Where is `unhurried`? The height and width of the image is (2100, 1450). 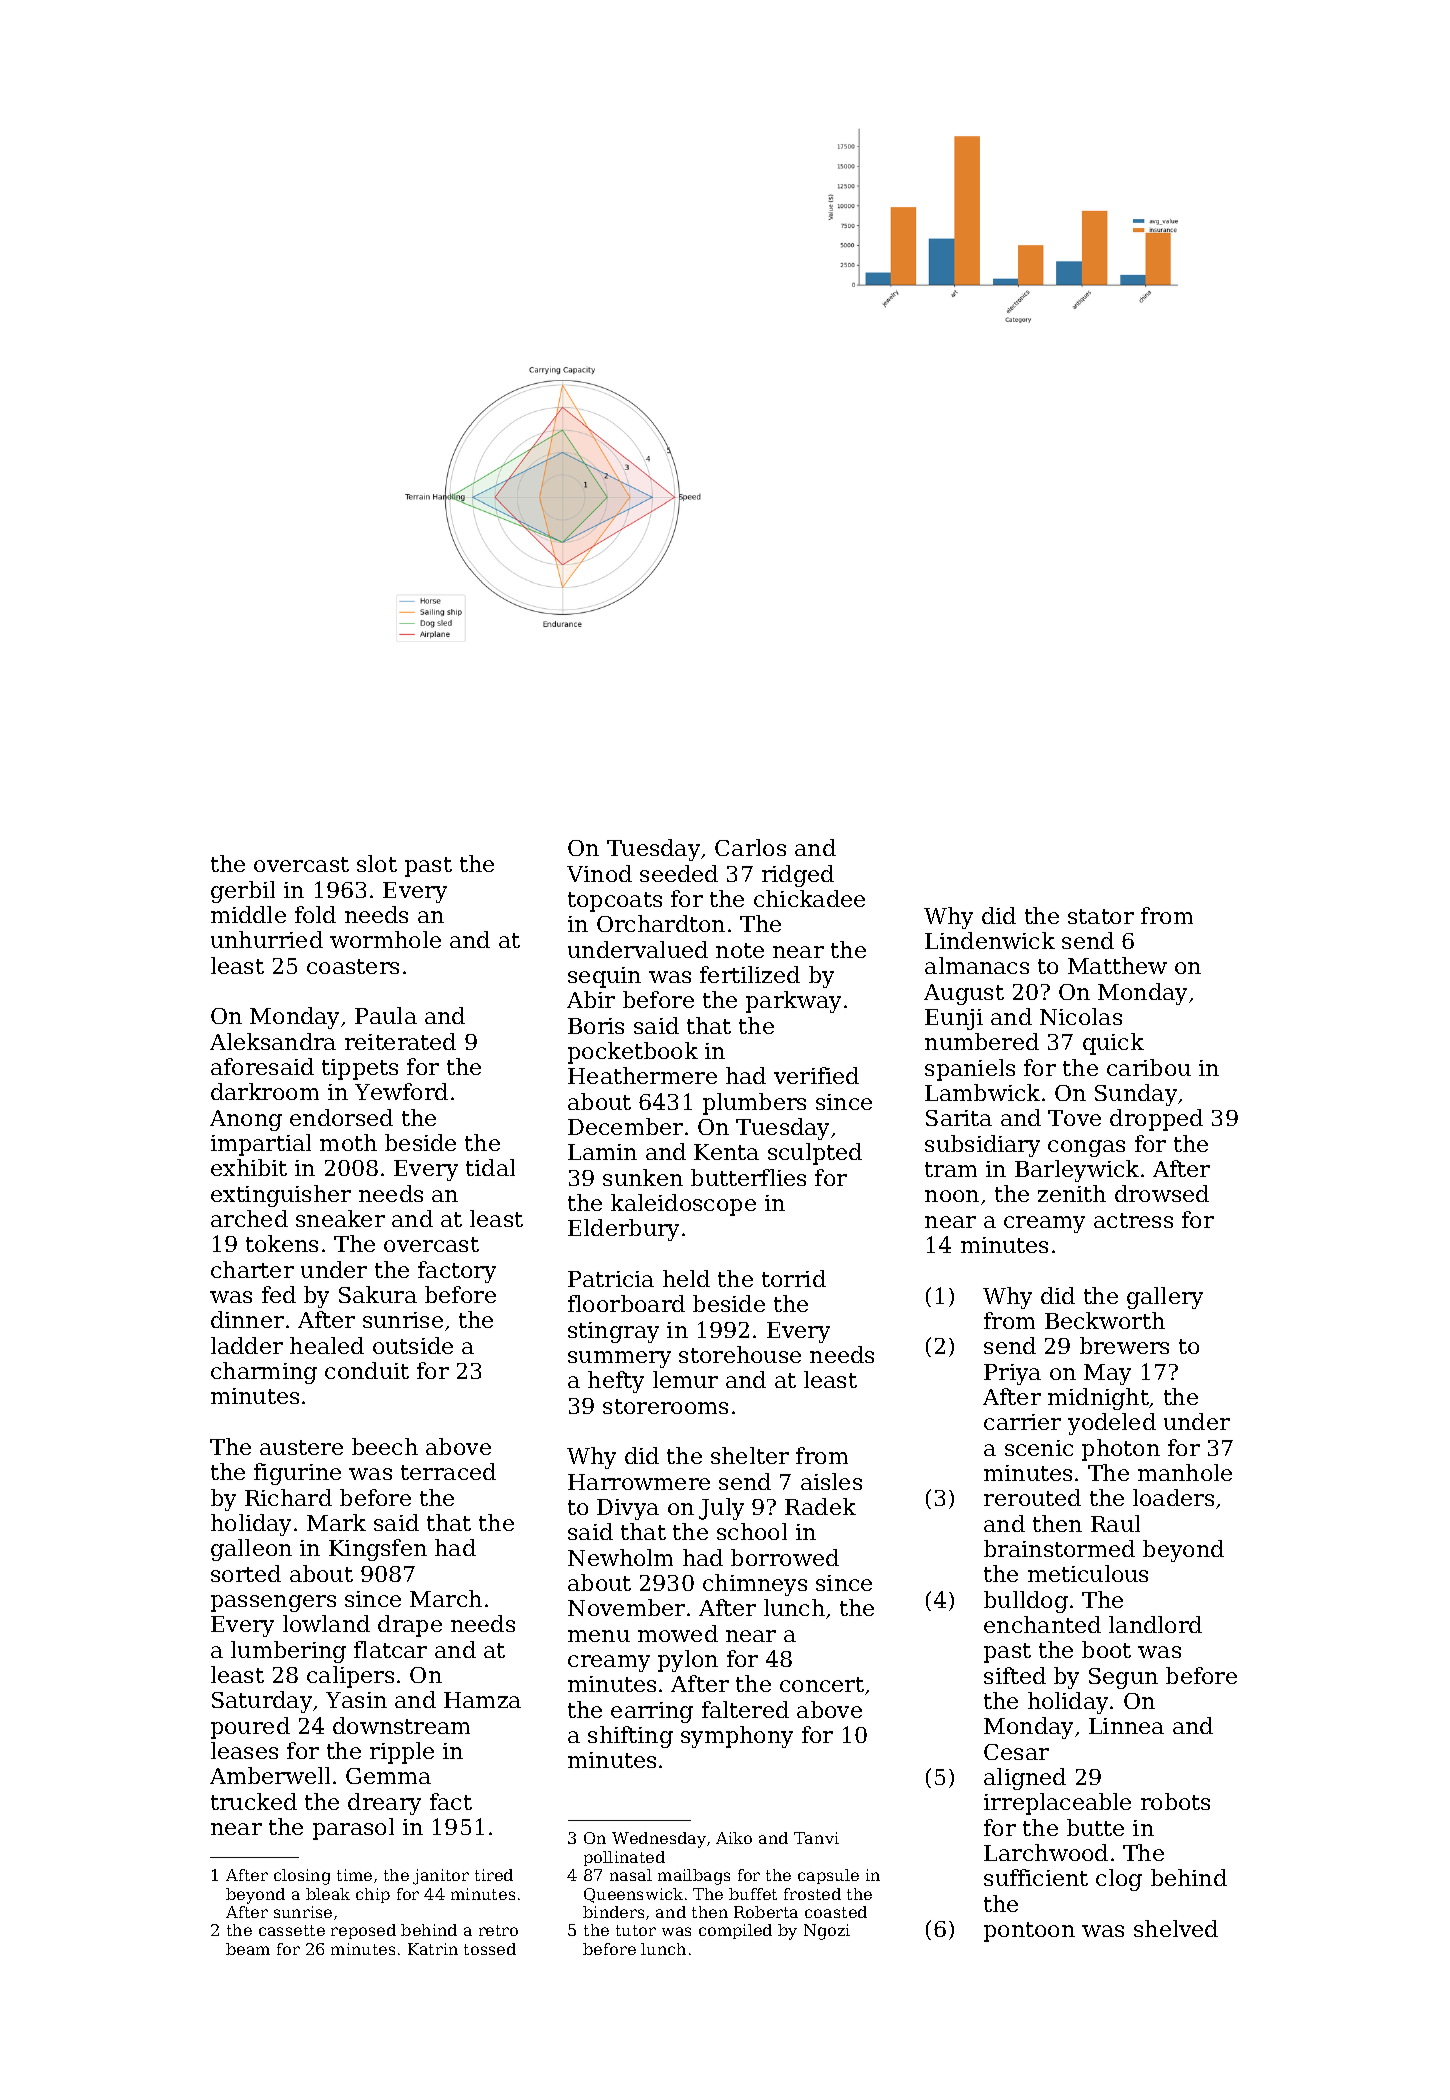 unhurried is located at coordinates (267, 939).
